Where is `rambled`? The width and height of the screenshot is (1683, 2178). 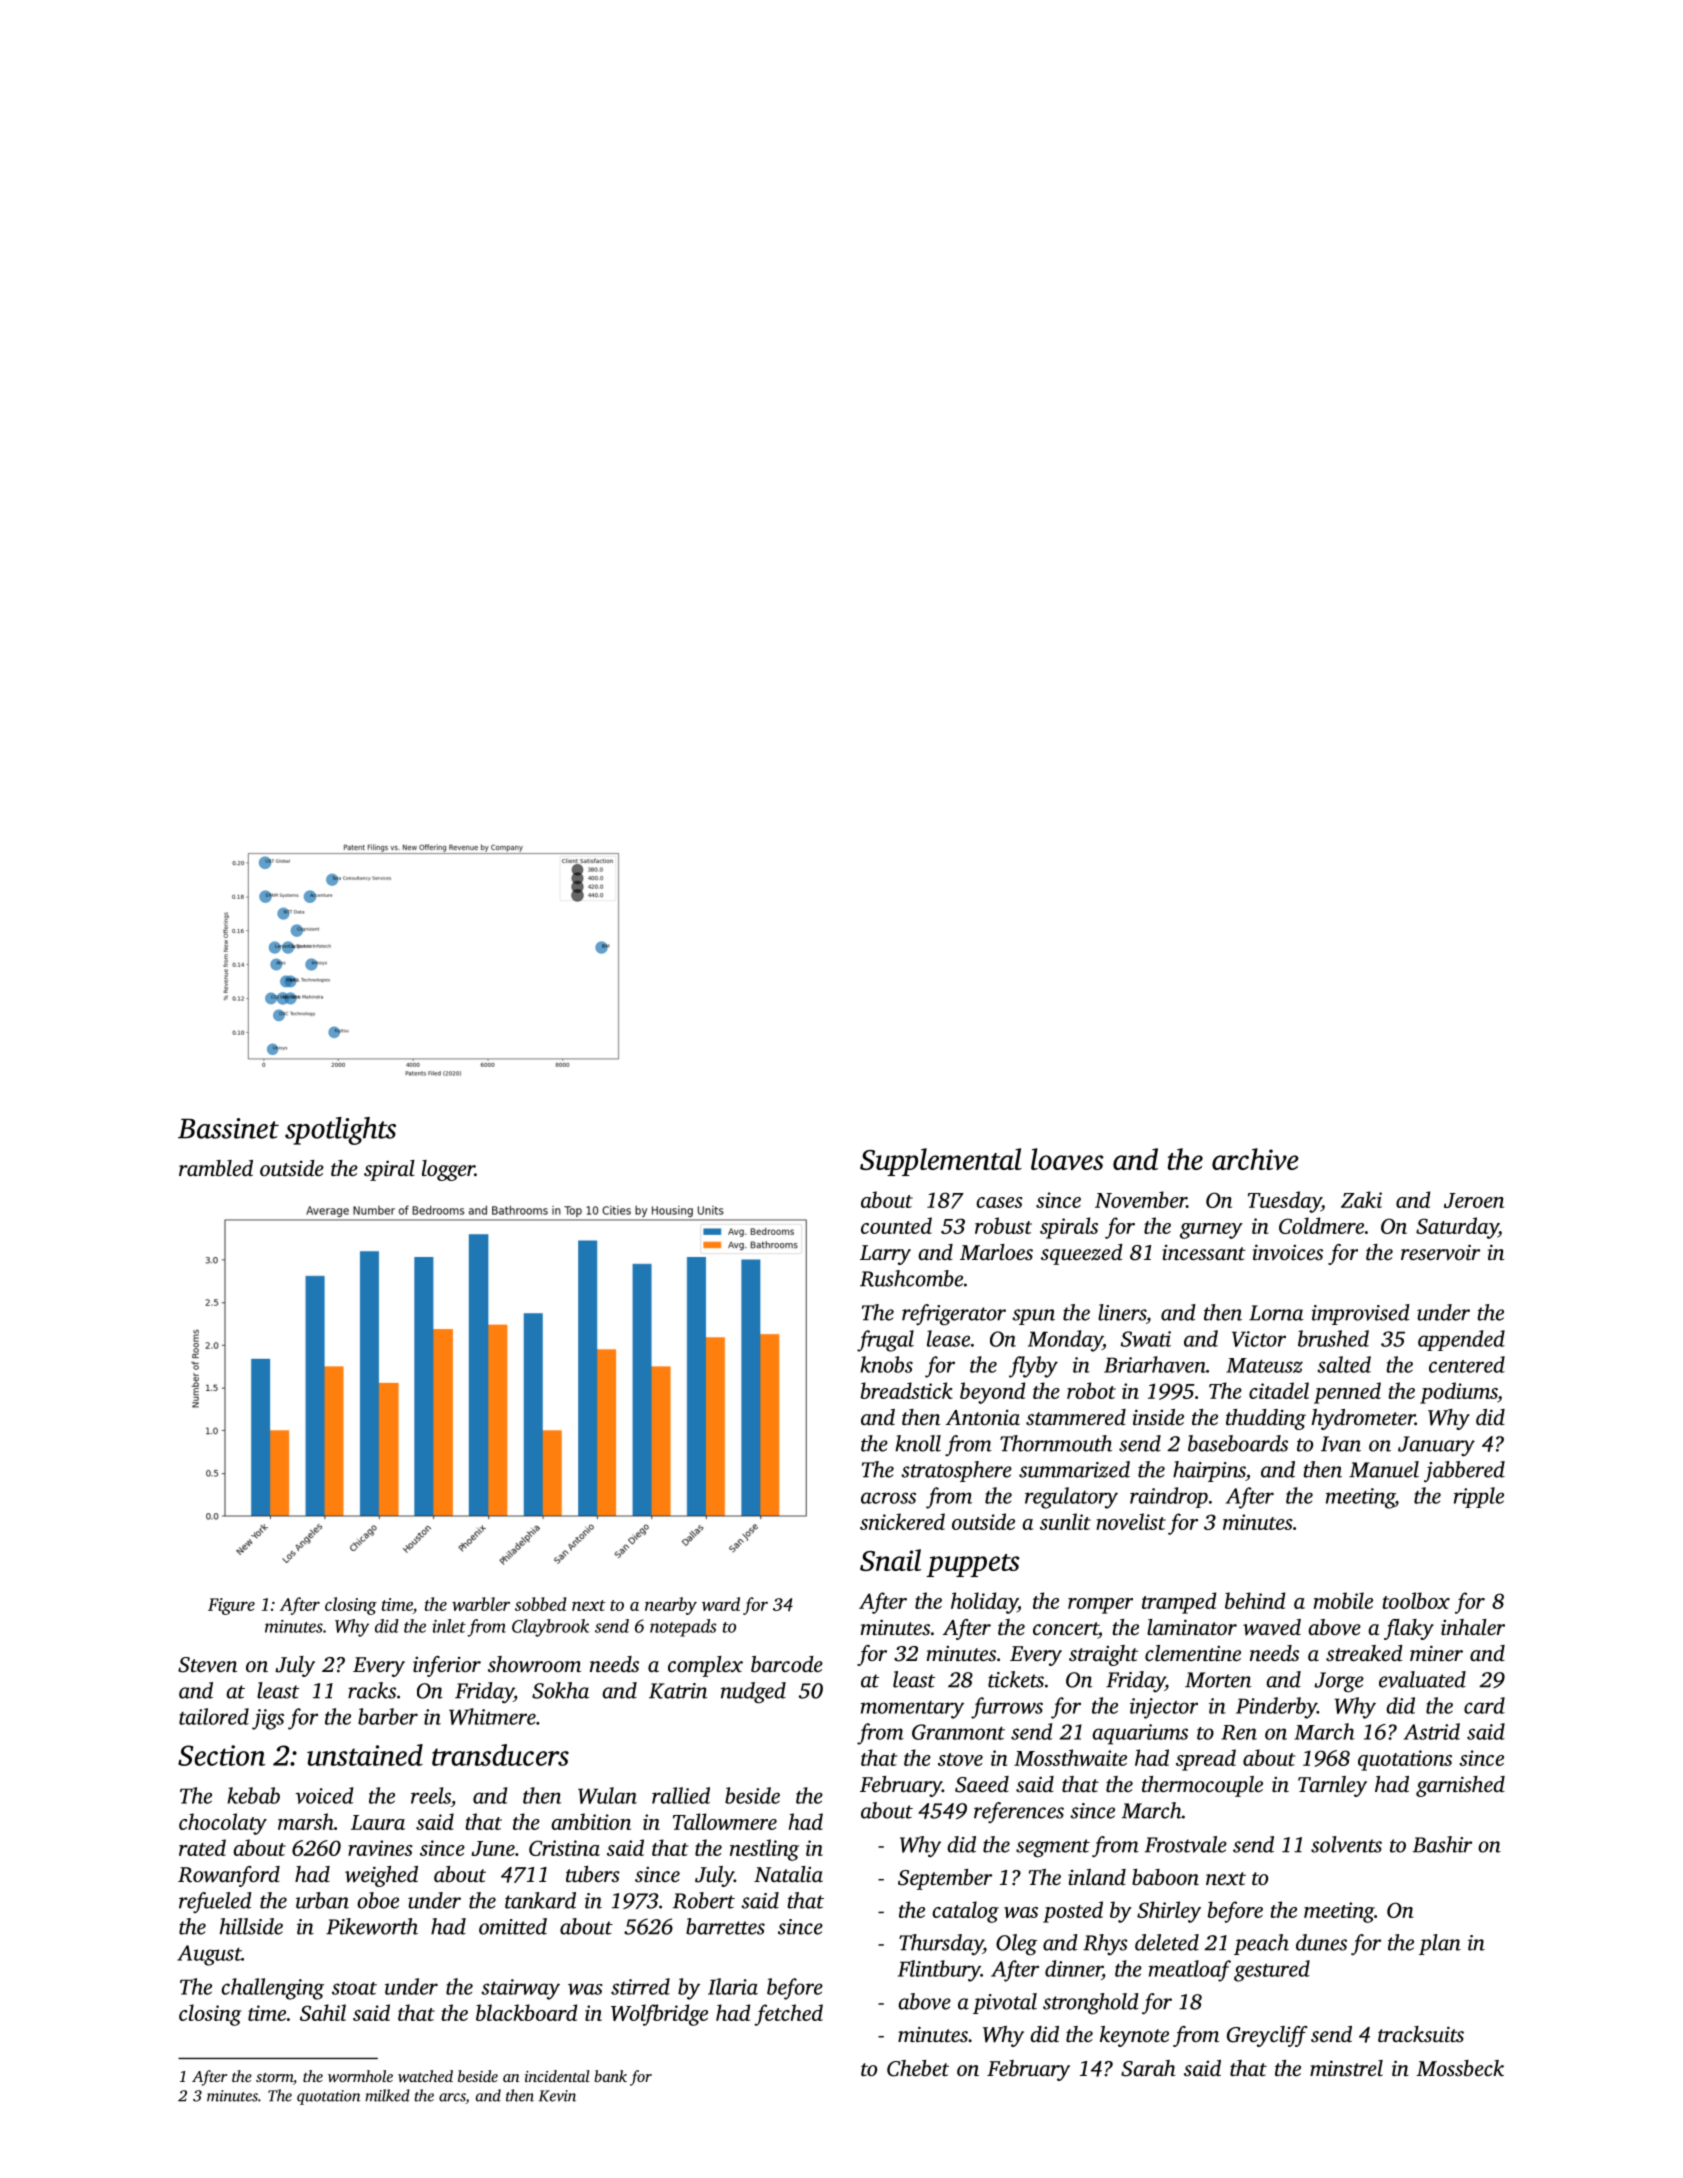 rambled is located at coordinates (216, 1168).
